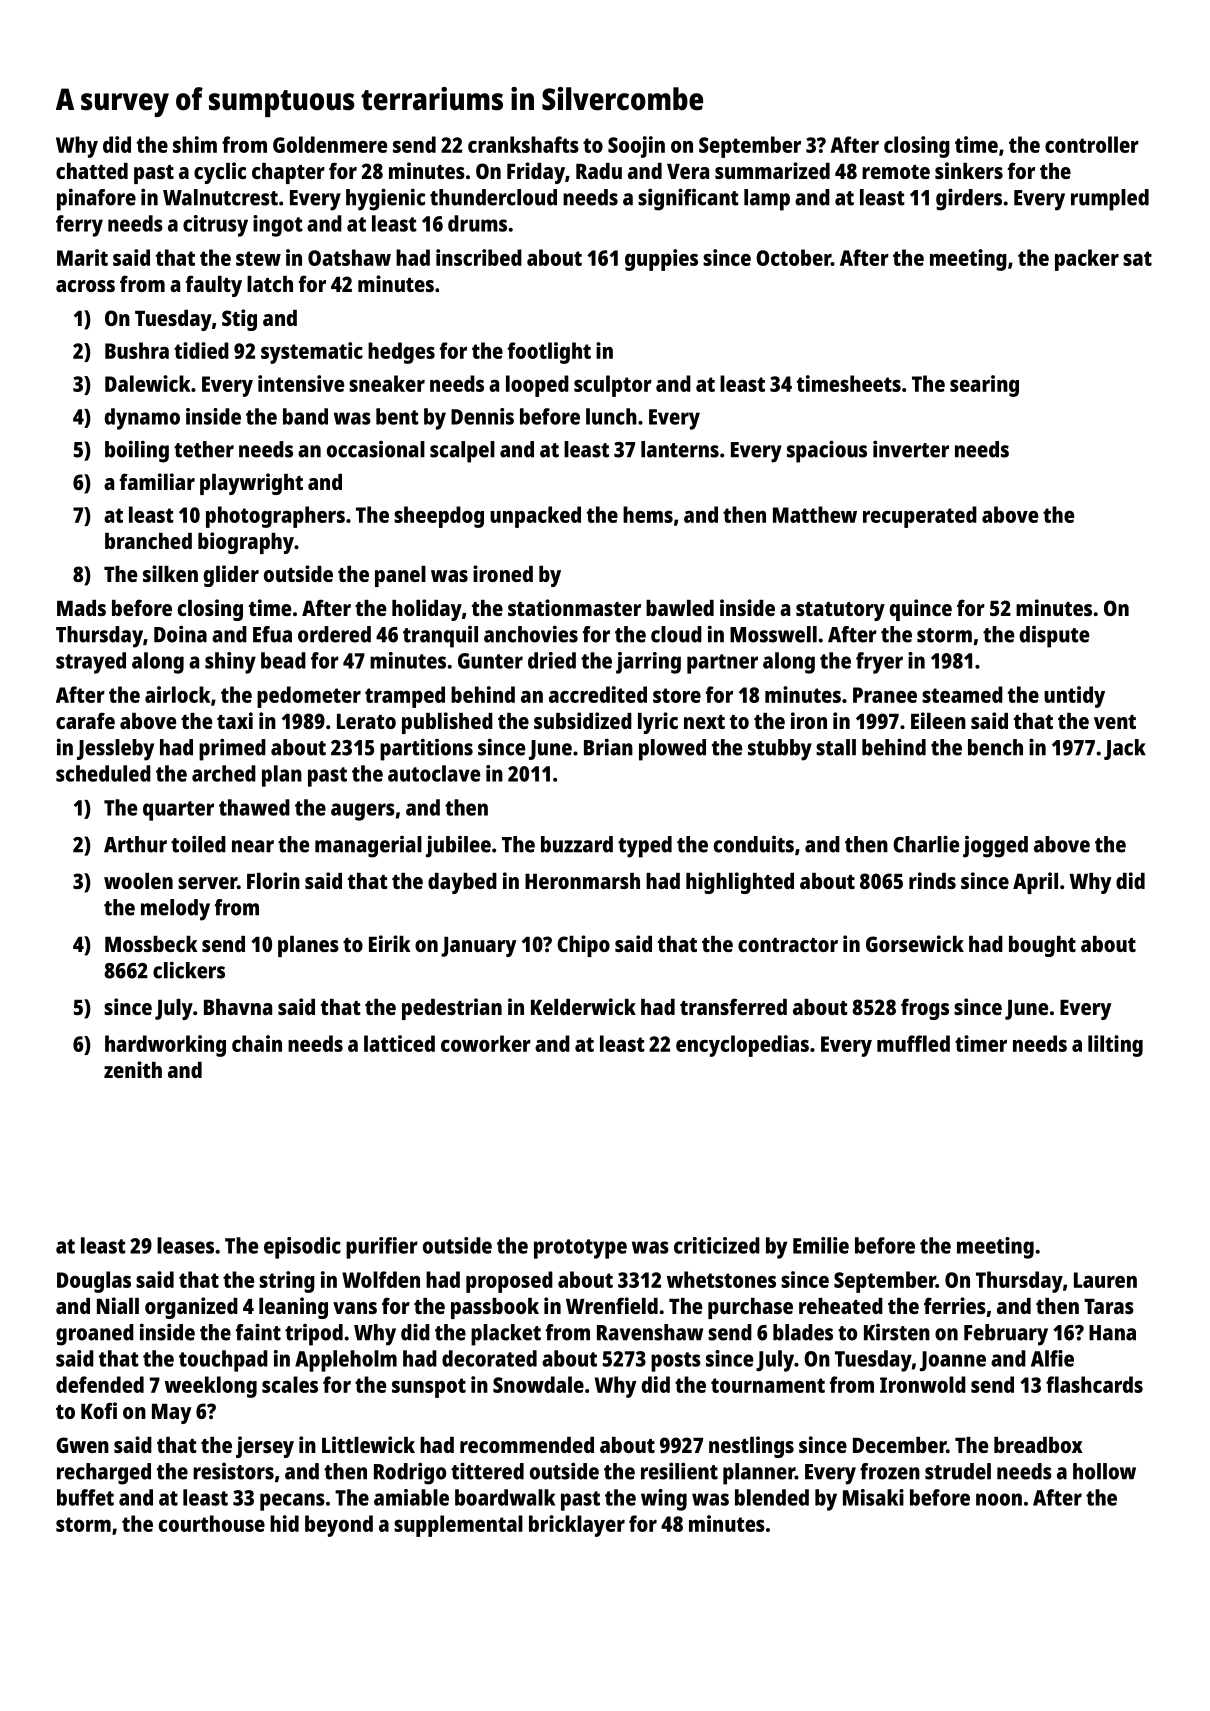 This image has width=1210, height=1711. What do you see at coordinates (309, 697) in the image?
I see `pedometer` at bounding box center [309, 697].
